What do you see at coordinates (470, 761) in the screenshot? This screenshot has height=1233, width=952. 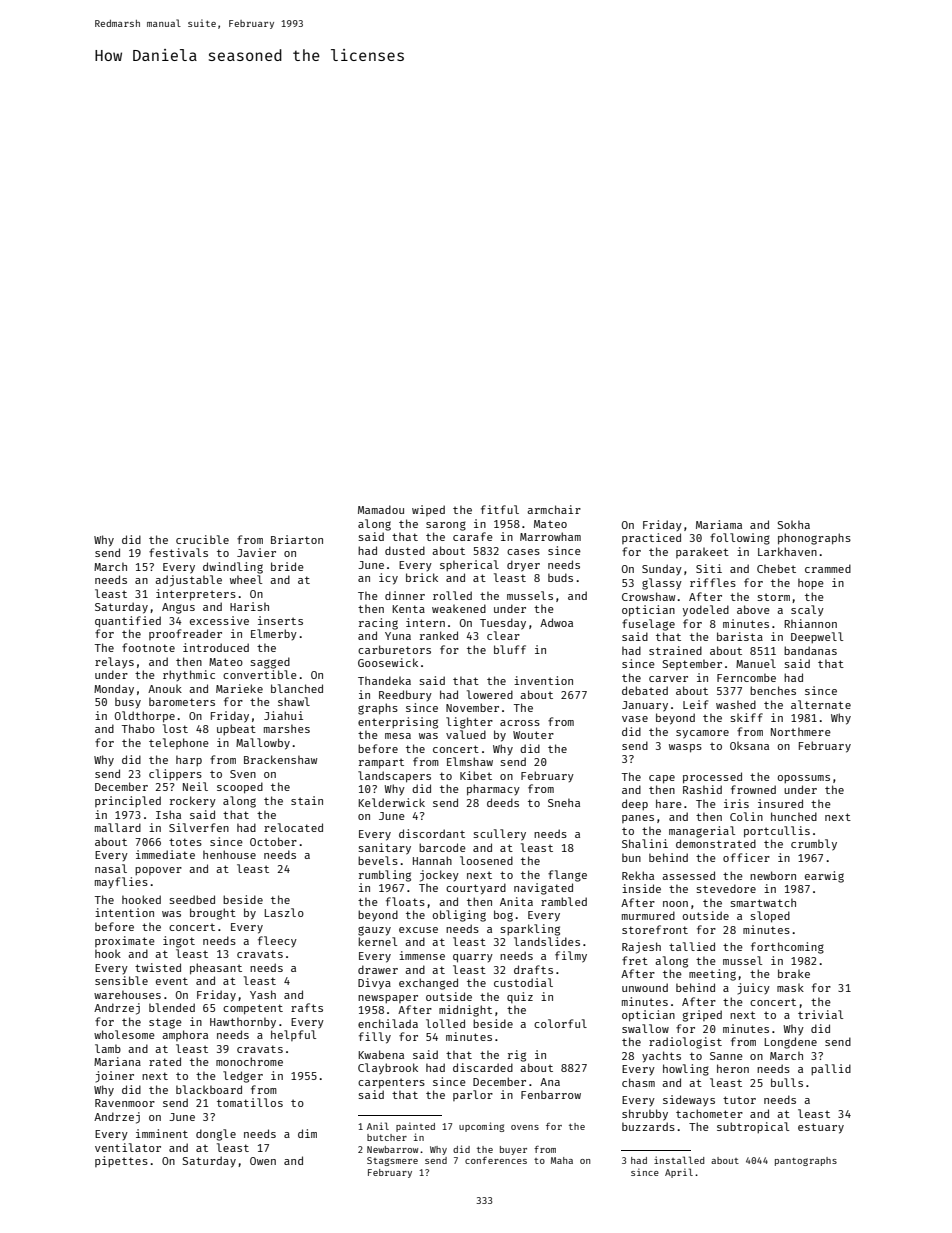 I see `Elmshaw` at bounding box center [470, 761].
